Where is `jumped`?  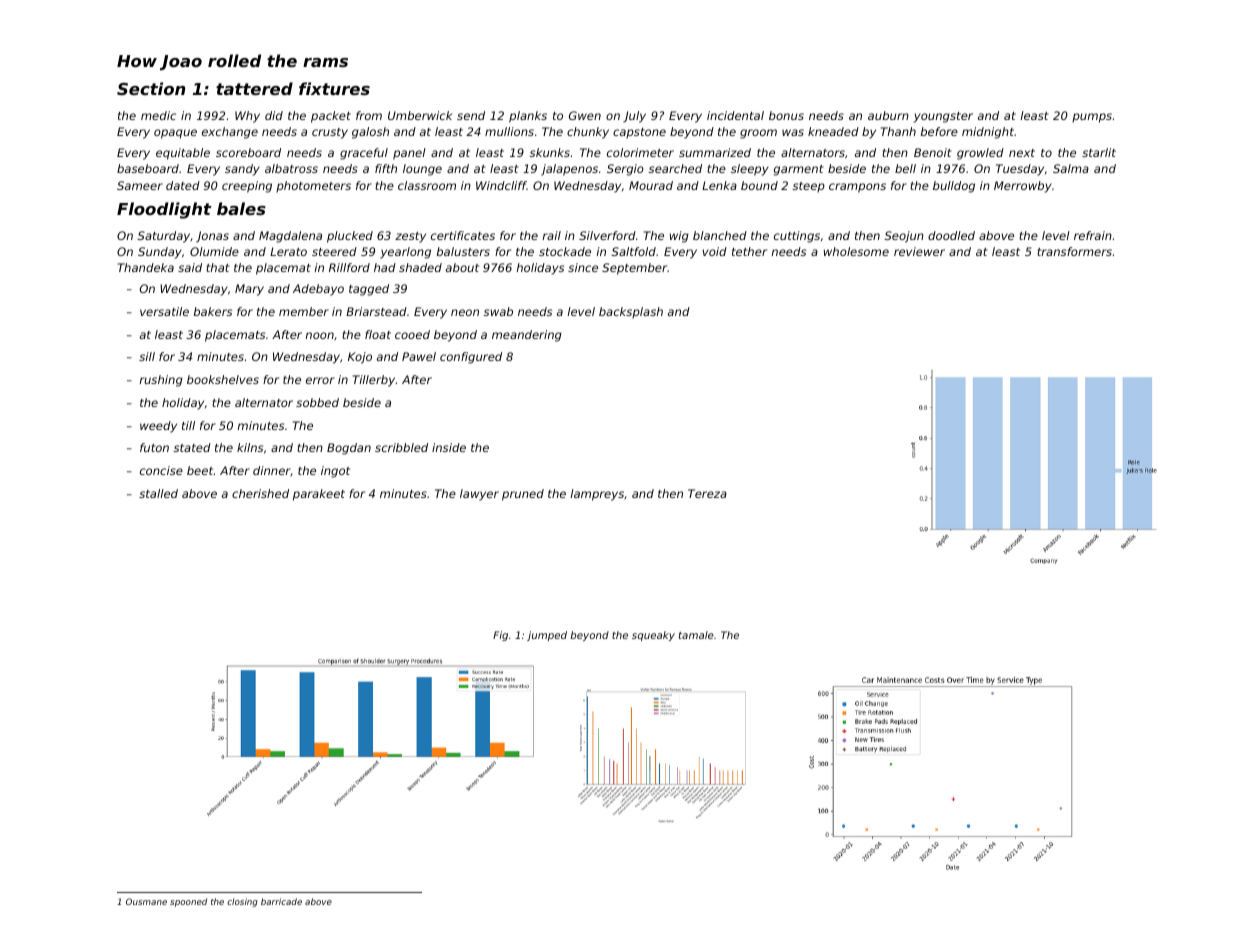 jumped is located at coordinates (547, 636).
